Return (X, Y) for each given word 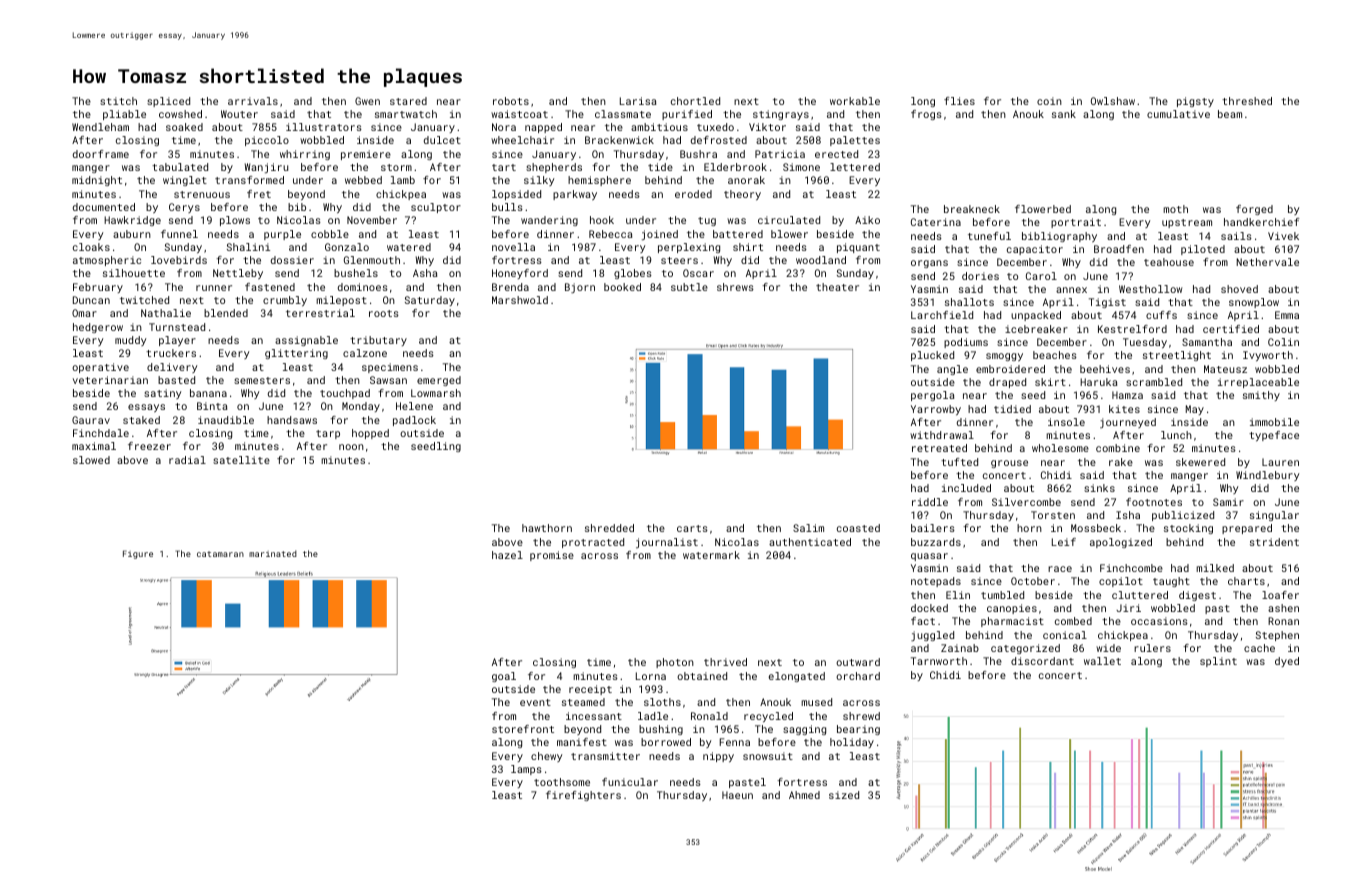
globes (633, 274)
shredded (609, 528)
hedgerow (98, 328)
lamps (526, 770)
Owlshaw (1113, 101)
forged (1254, 210)
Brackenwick (619, 140)
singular (1274, 516)
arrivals (253, 101)
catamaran (220, 554)
